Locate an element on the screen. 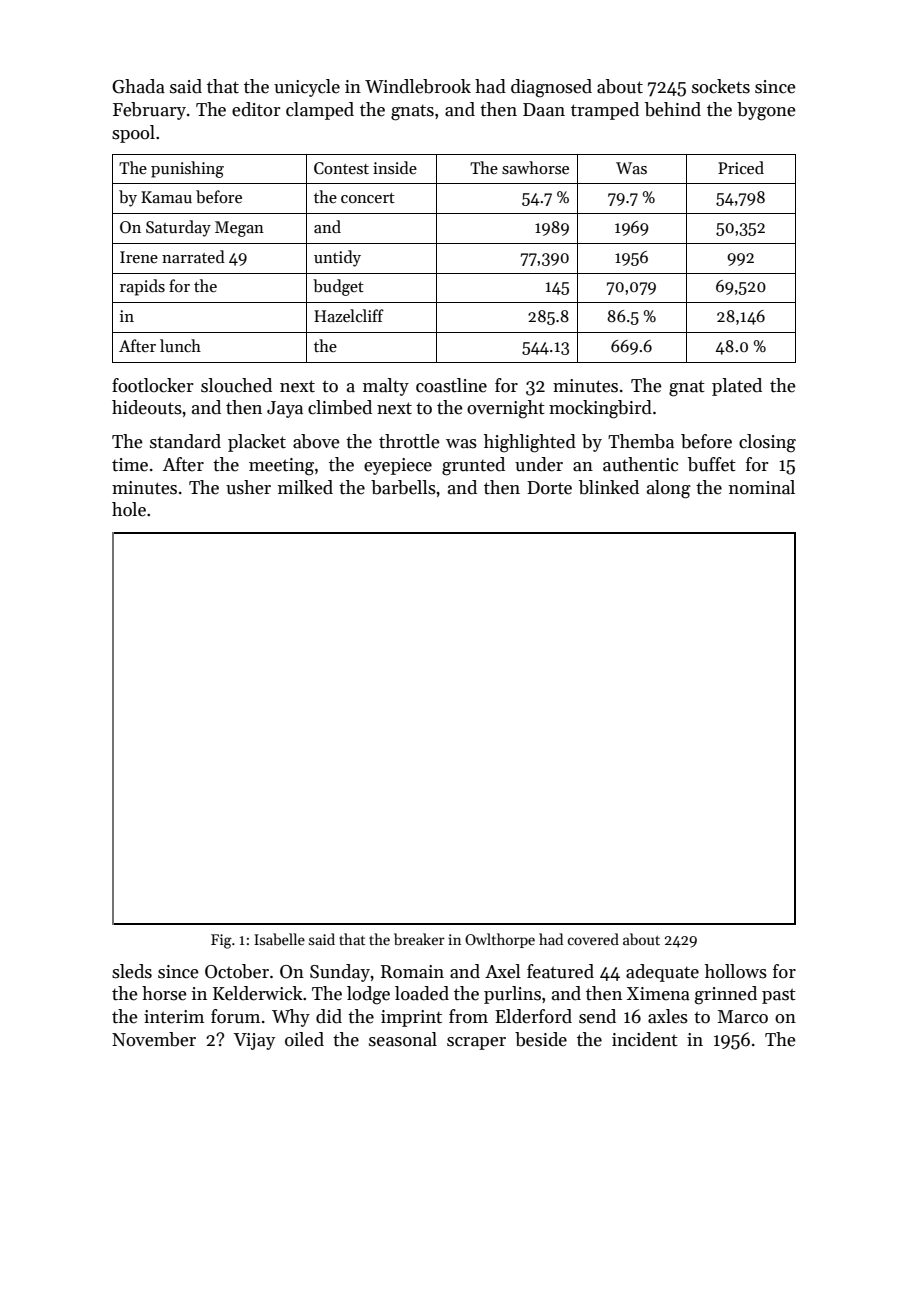 The width and height of the screenshot is (908, 1316). tramped is located at coordinates (605, 111).
